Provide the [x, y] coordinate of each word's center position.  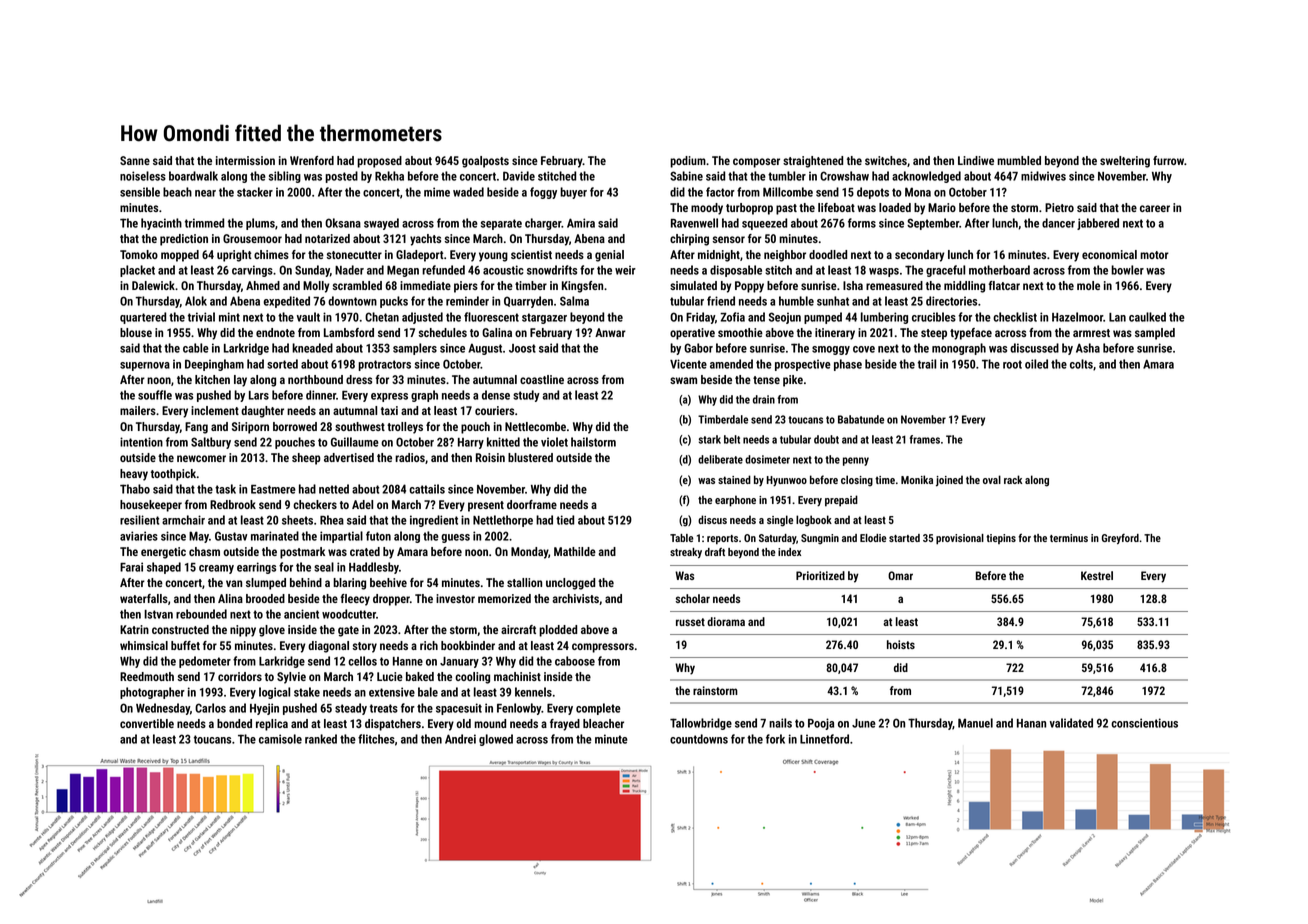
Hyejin [264, 709]
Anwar [610, 332]
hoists [901, 644]
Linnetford [824, 739]
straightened [813, 162]
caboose [575, 661]
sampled [1155, 334]
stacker [255, 192]
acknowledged [926, 177]
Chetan [382, 317]
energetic [163, 553]
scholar [693, 598]
